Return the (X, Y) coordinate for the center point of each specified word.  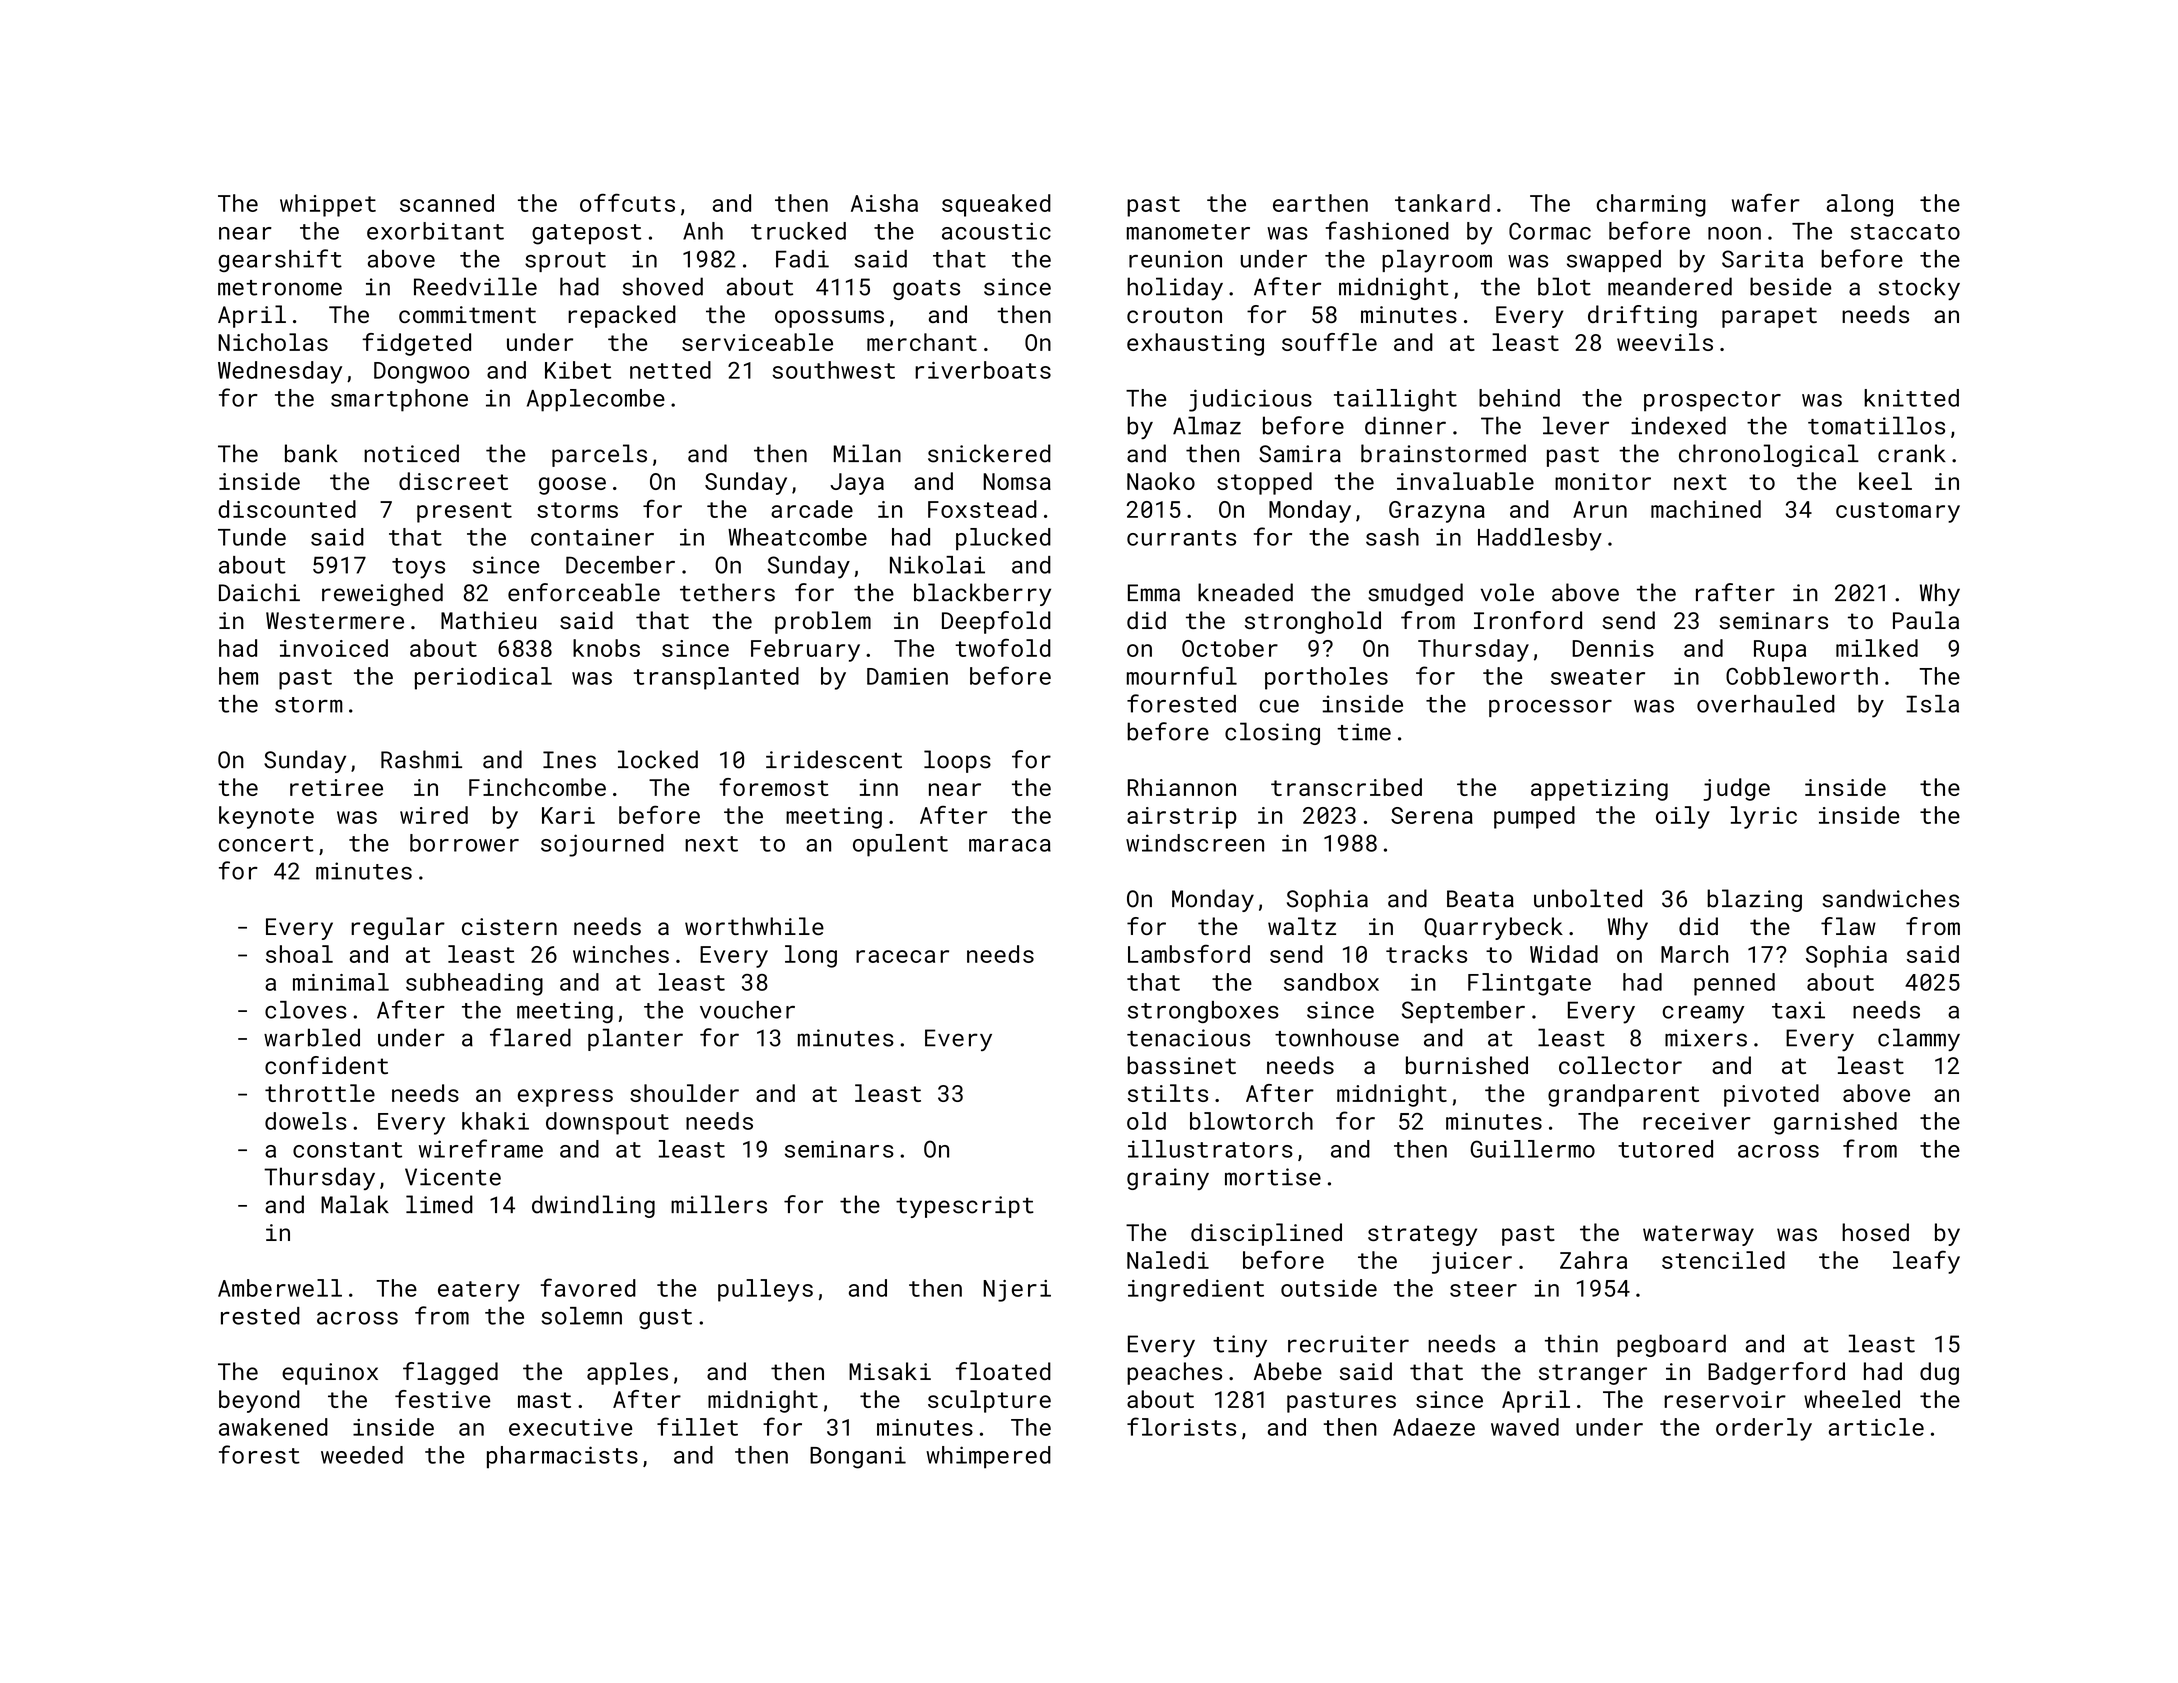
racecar (902, 956)
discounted (287, 509)
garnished (1835, 1123)
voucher (747, 1010)
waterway (1698, 1235)
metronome (280, 288)
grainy (1168, 1179)
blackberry (982, 594)
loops (957, 761)
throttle (320, 1093)
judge (1736, 789)
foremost (774, 787)
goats (926, 290)
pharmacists (562, 1457)
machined (1706, 509)
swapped (1614, 261)
